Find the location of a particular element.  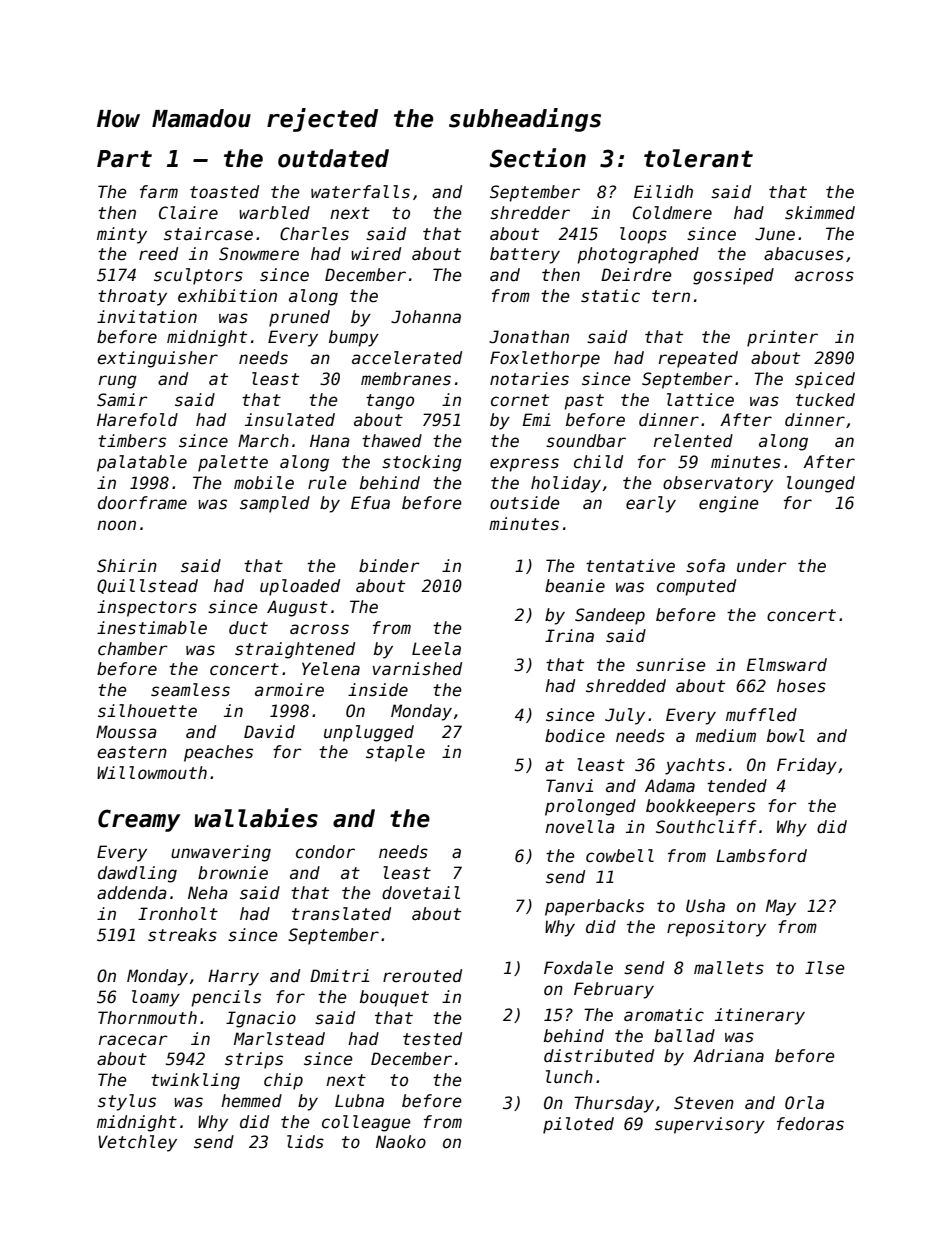

uploaded is located at coordinates (300, 587).
